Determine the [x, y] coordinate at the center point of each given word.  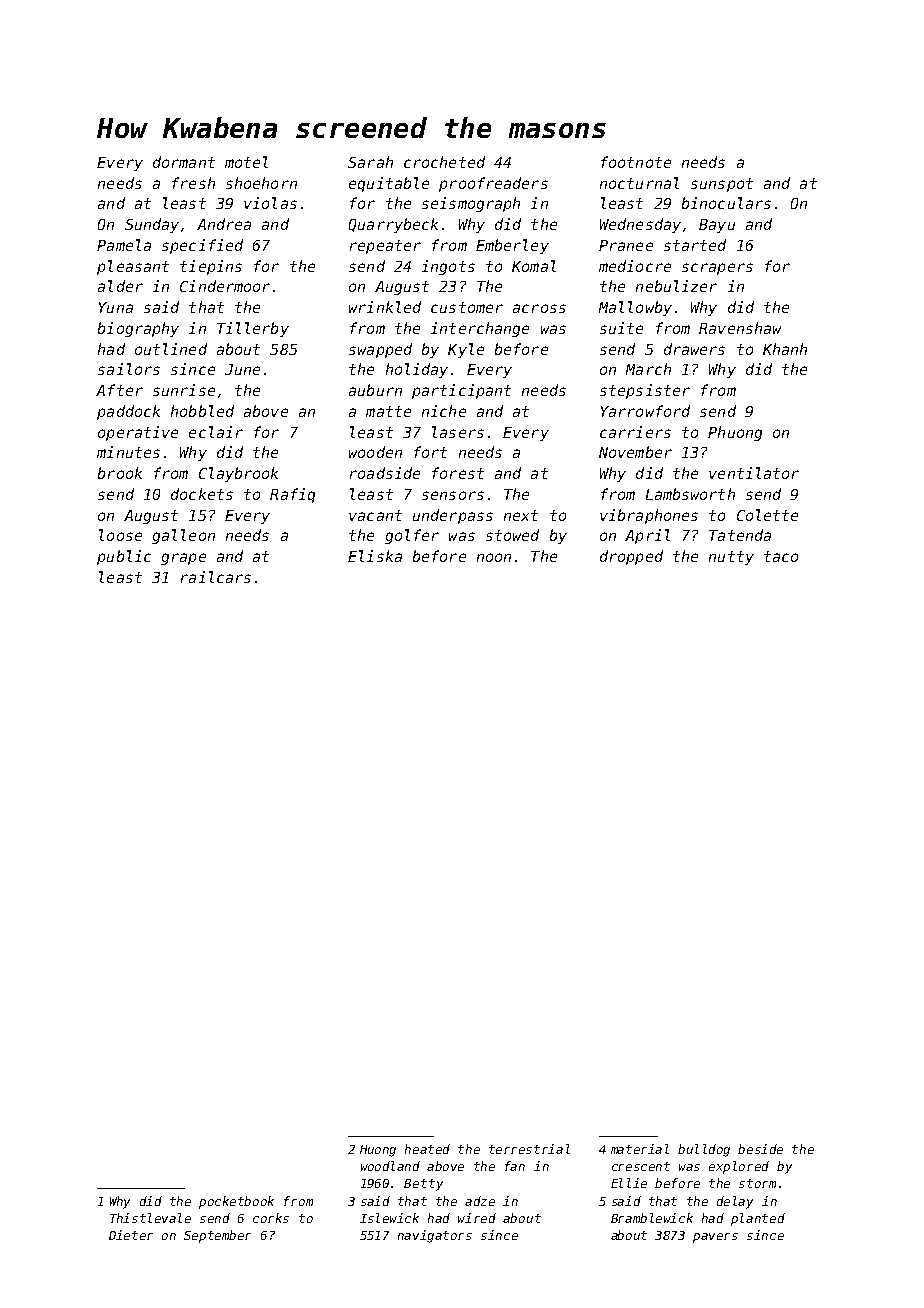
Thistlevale [150, 1218]
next [521, 515]
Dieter [131, 1235]
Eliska [375, 556]
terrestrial [529, 1149]
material [640, 1149]
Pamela [124, 245]
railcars [216, 577]
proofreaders [493, 184]
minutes [128, 452]
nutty [731, 558]
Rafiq [292, 495]
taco [781, 556]
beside [760, 1149]
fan [515, 1166]
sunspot [722, 185]
